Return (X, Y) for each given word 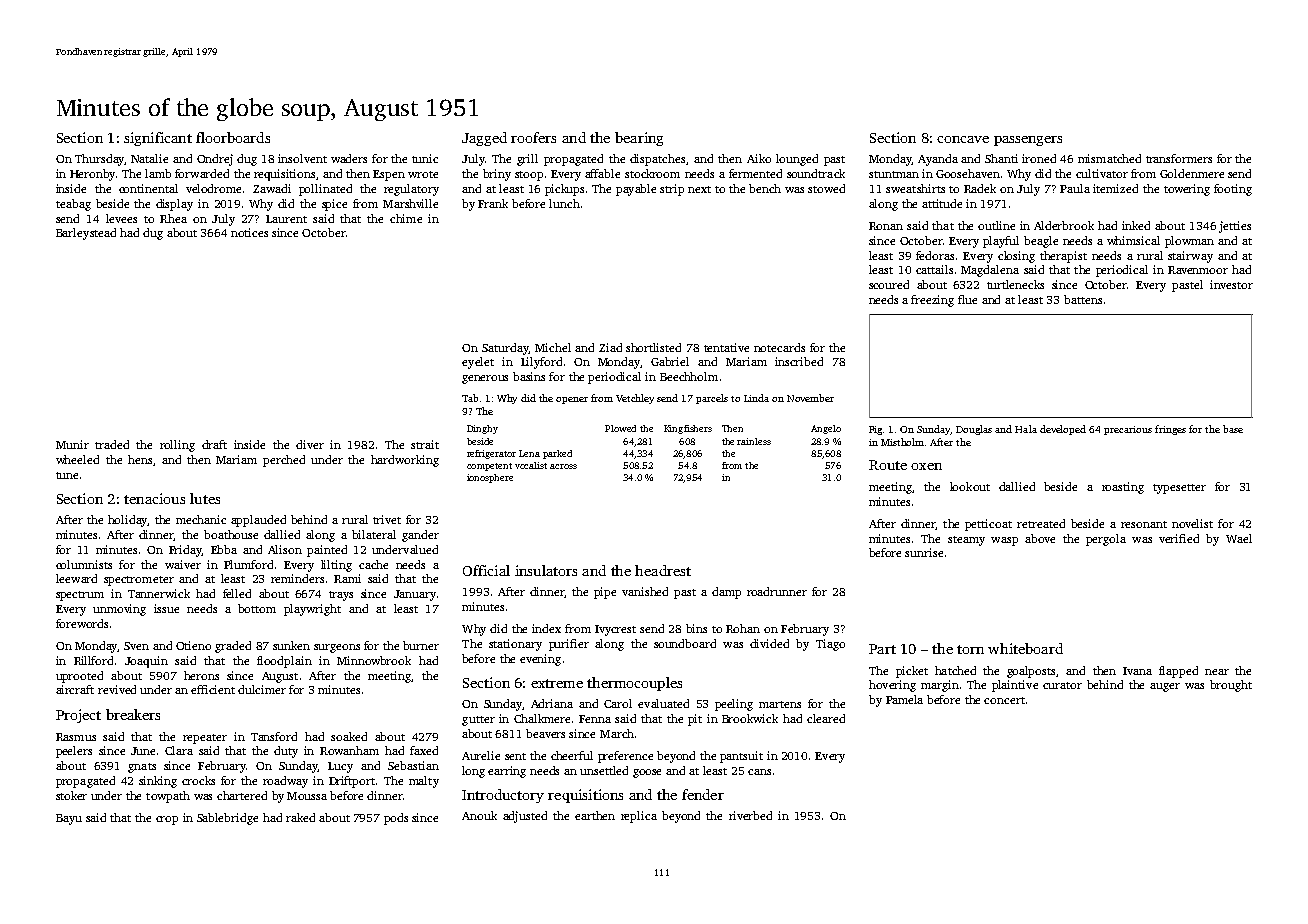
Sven (136, 646)
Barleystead (86, 234)
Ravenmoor (1198, 270)
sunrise (924, 552)
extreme (557, 683)
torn (970, 649)
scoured (889, 284)
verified (1179, 538)
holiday (127, 521)
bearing (639, 139)
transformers (1179, 158)
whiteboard (1025, 648)
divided (769, 643)
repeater (205, 739)
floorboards (233, 137)
